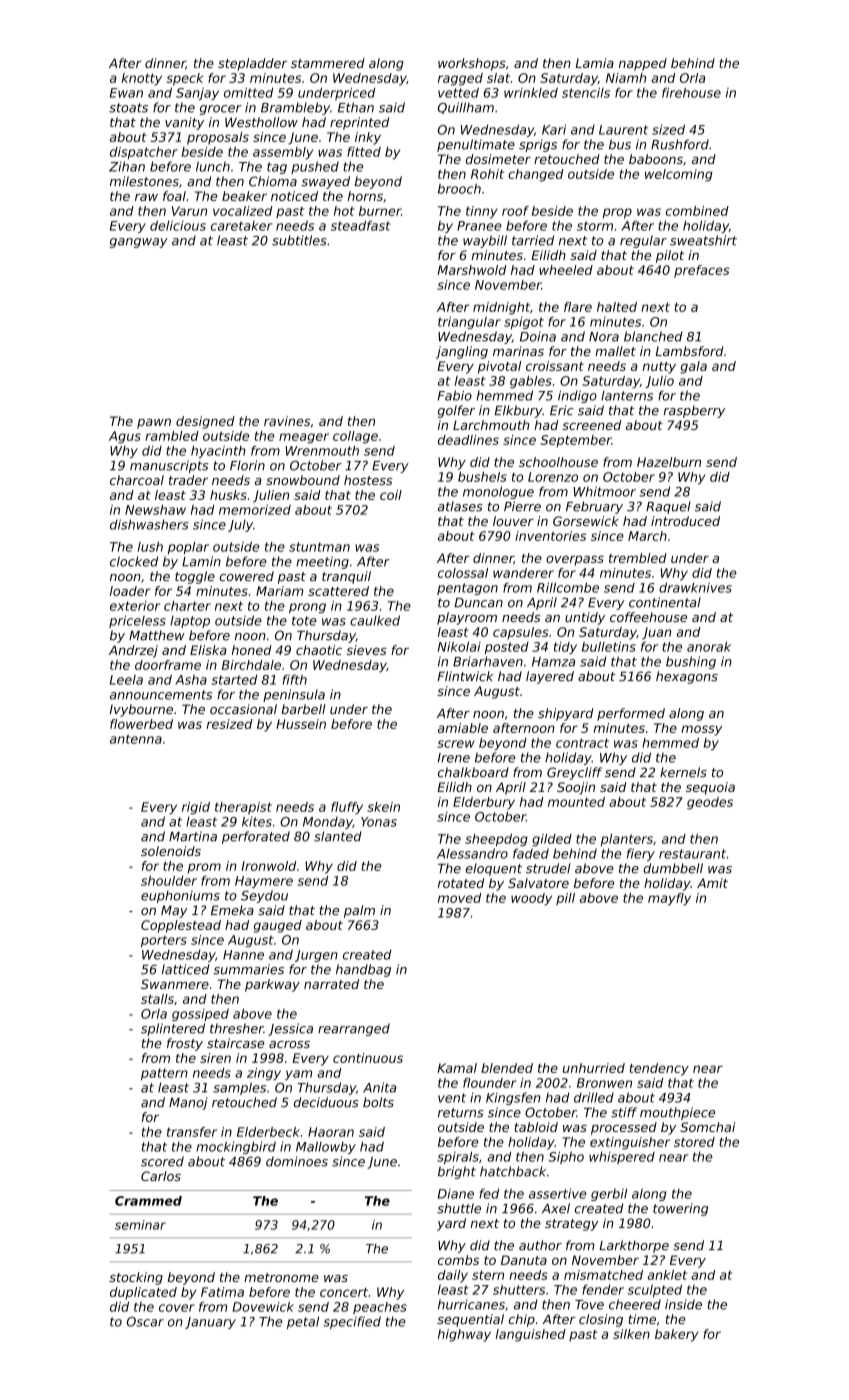  Describe the element at coordinates (659, 368) in the screenshot. I see `nutty` at that location.
